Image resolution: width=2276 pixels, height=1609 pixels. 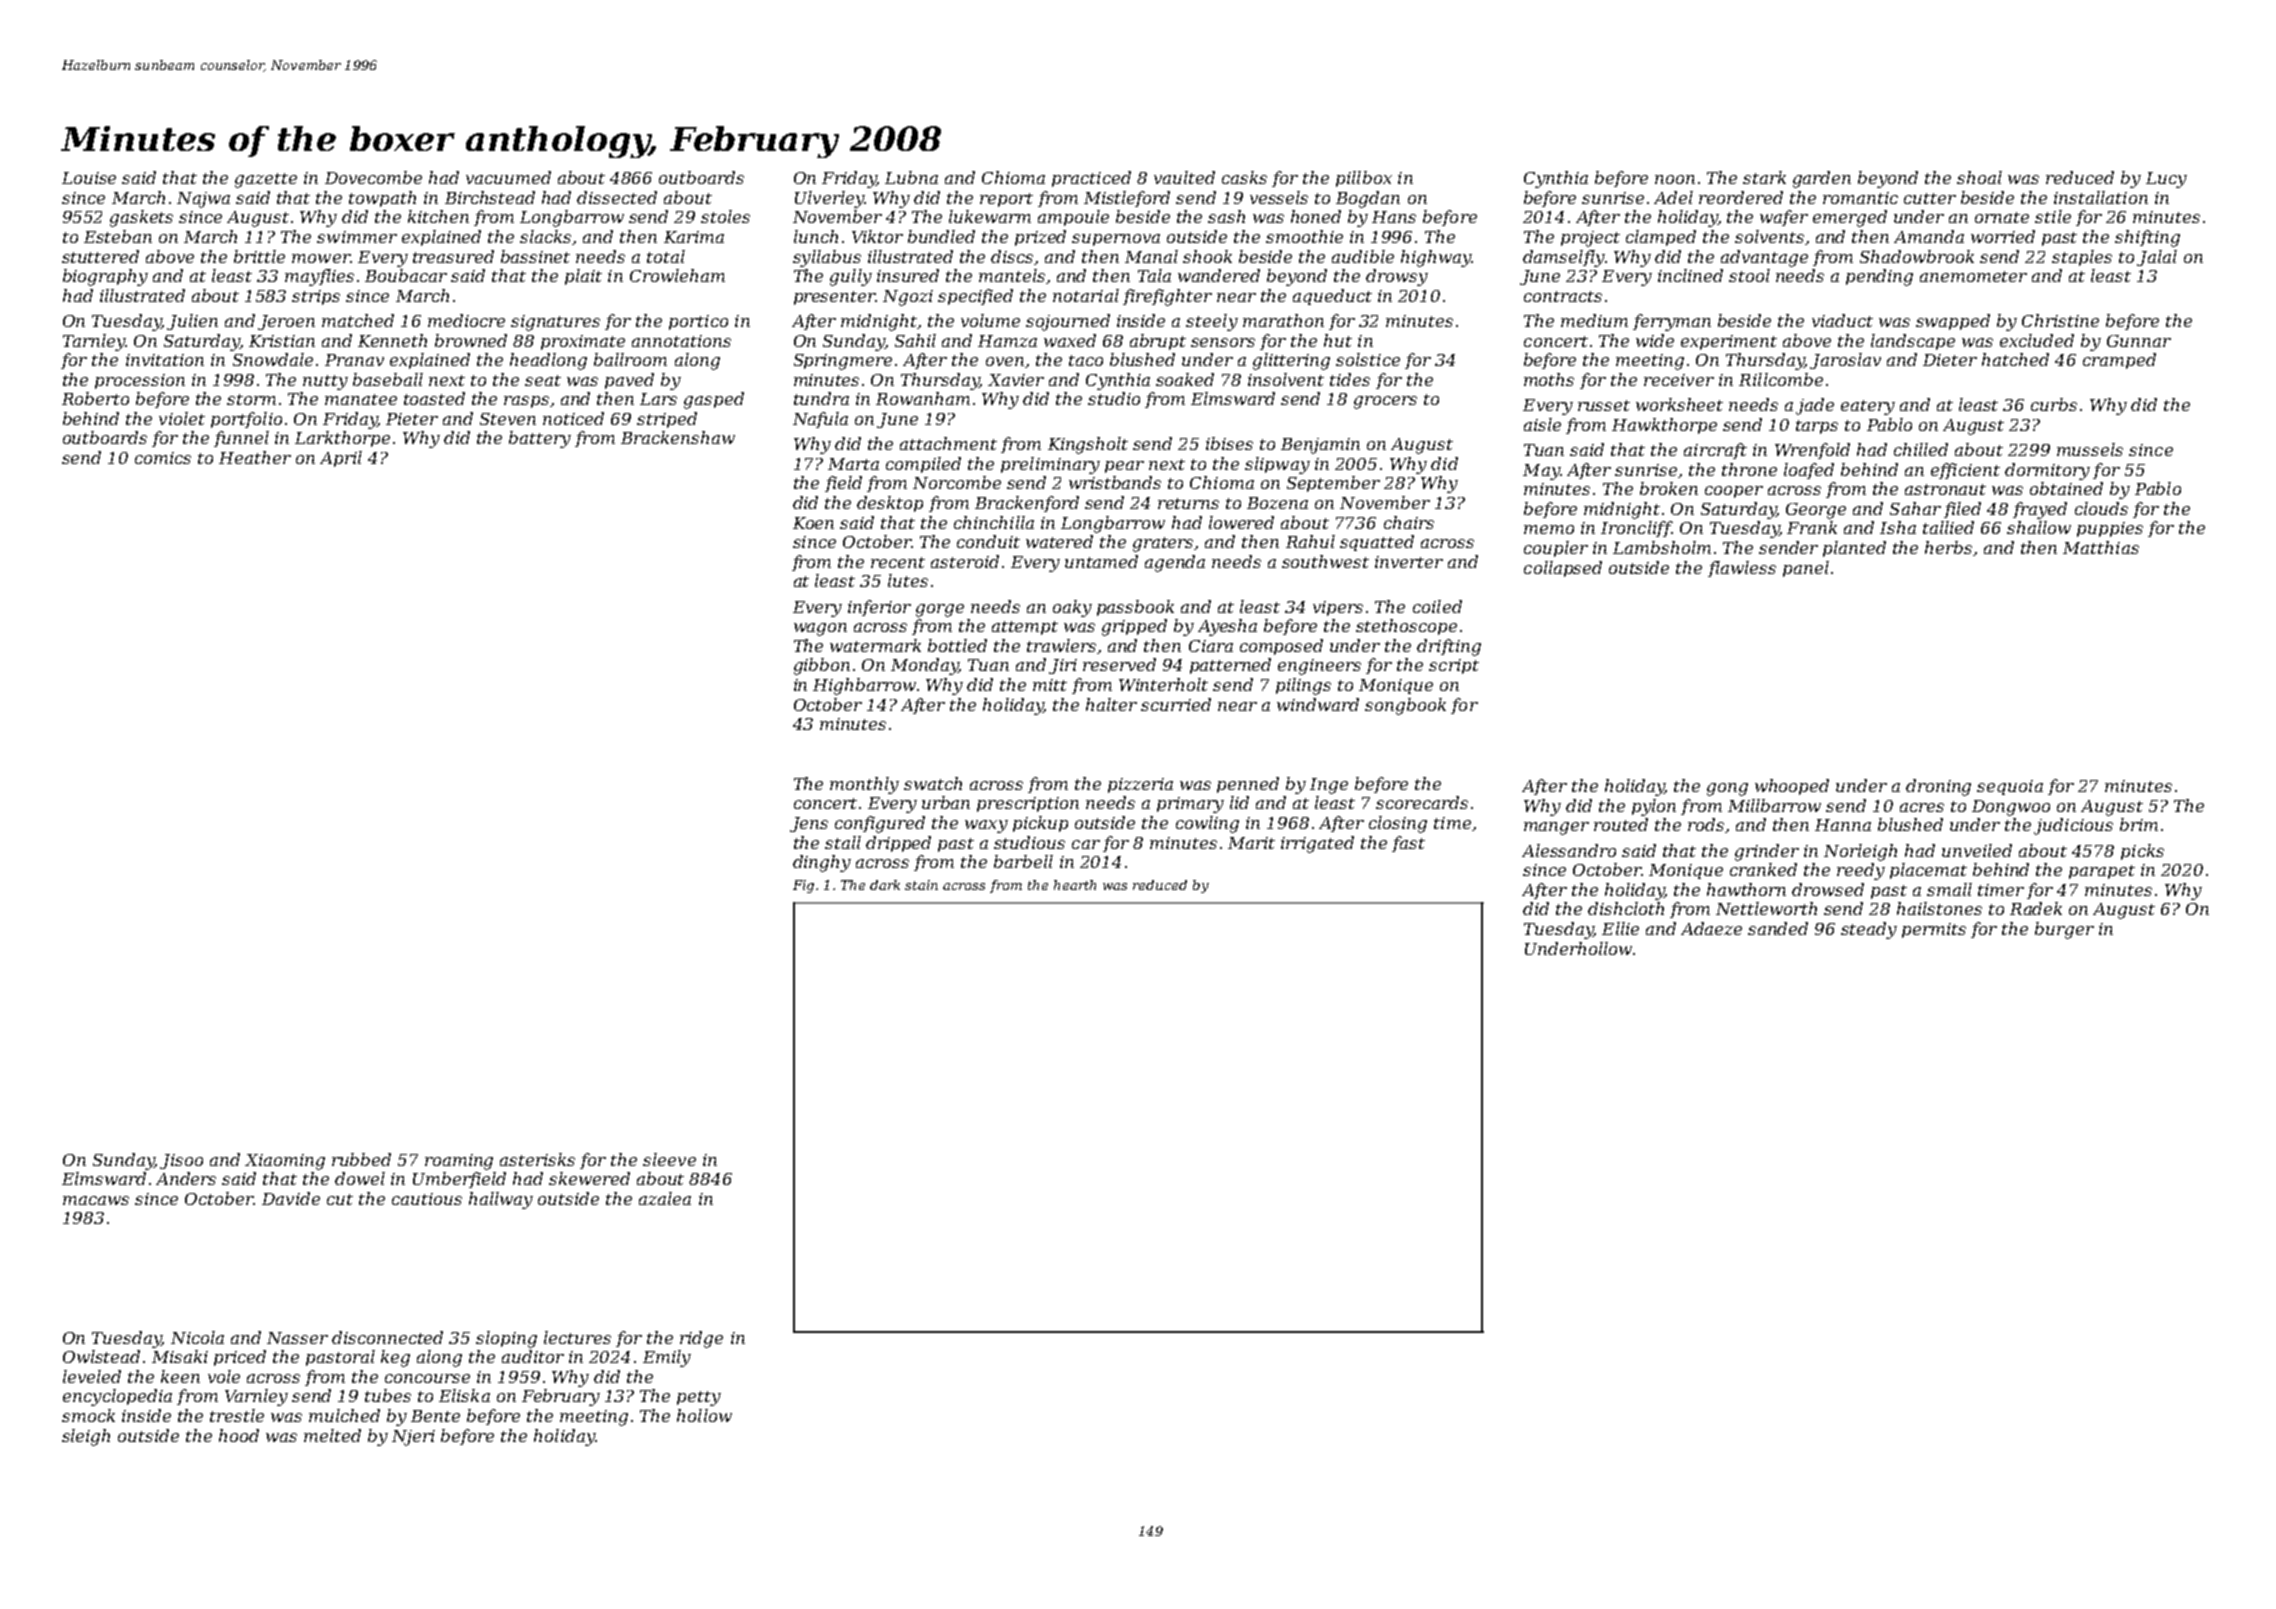 What do you see at coordinates (701, 1339) in the document?
I see `ridge` at bounding box center [701, 1339].
